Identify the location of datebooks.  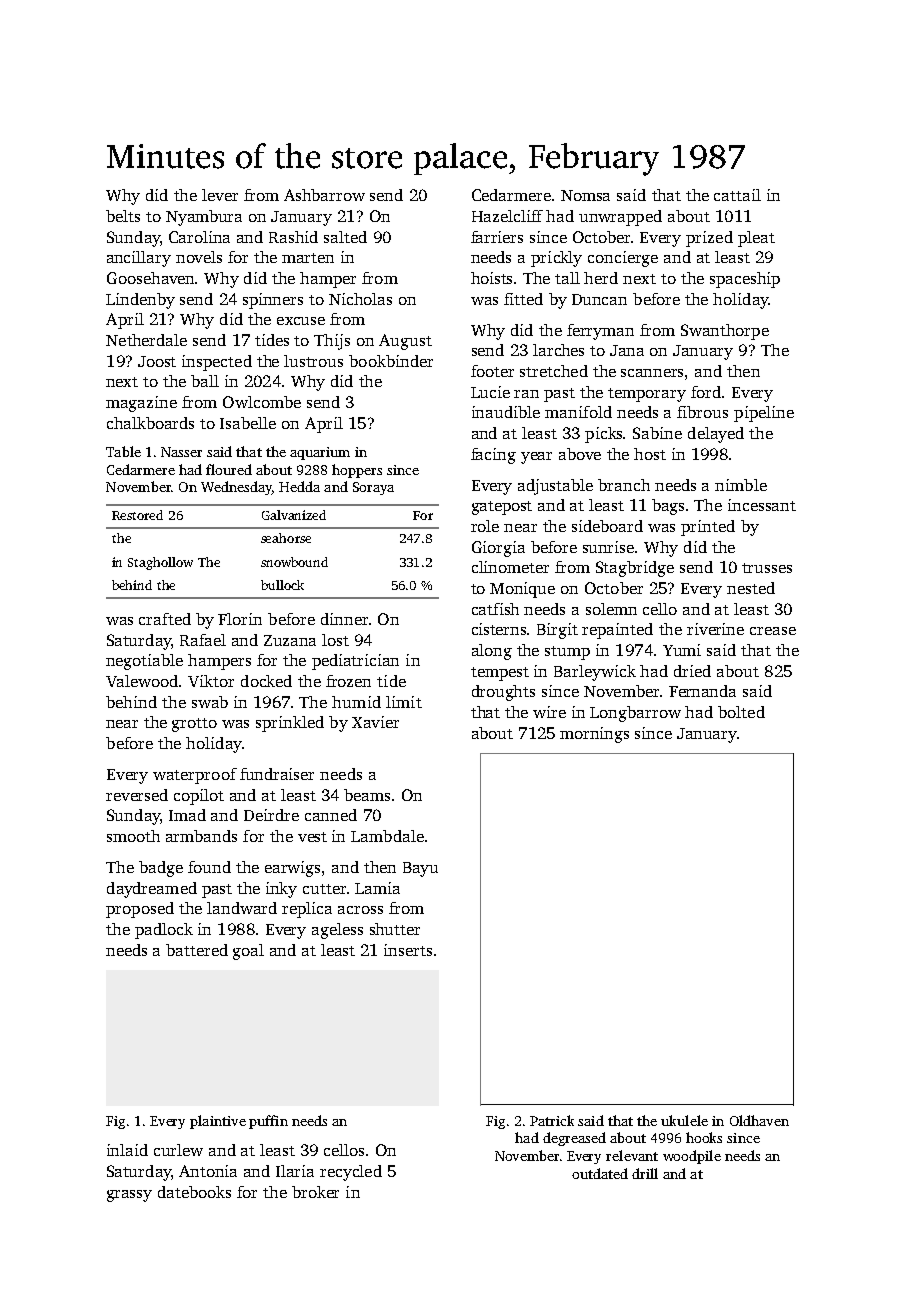
(194, 1192).
